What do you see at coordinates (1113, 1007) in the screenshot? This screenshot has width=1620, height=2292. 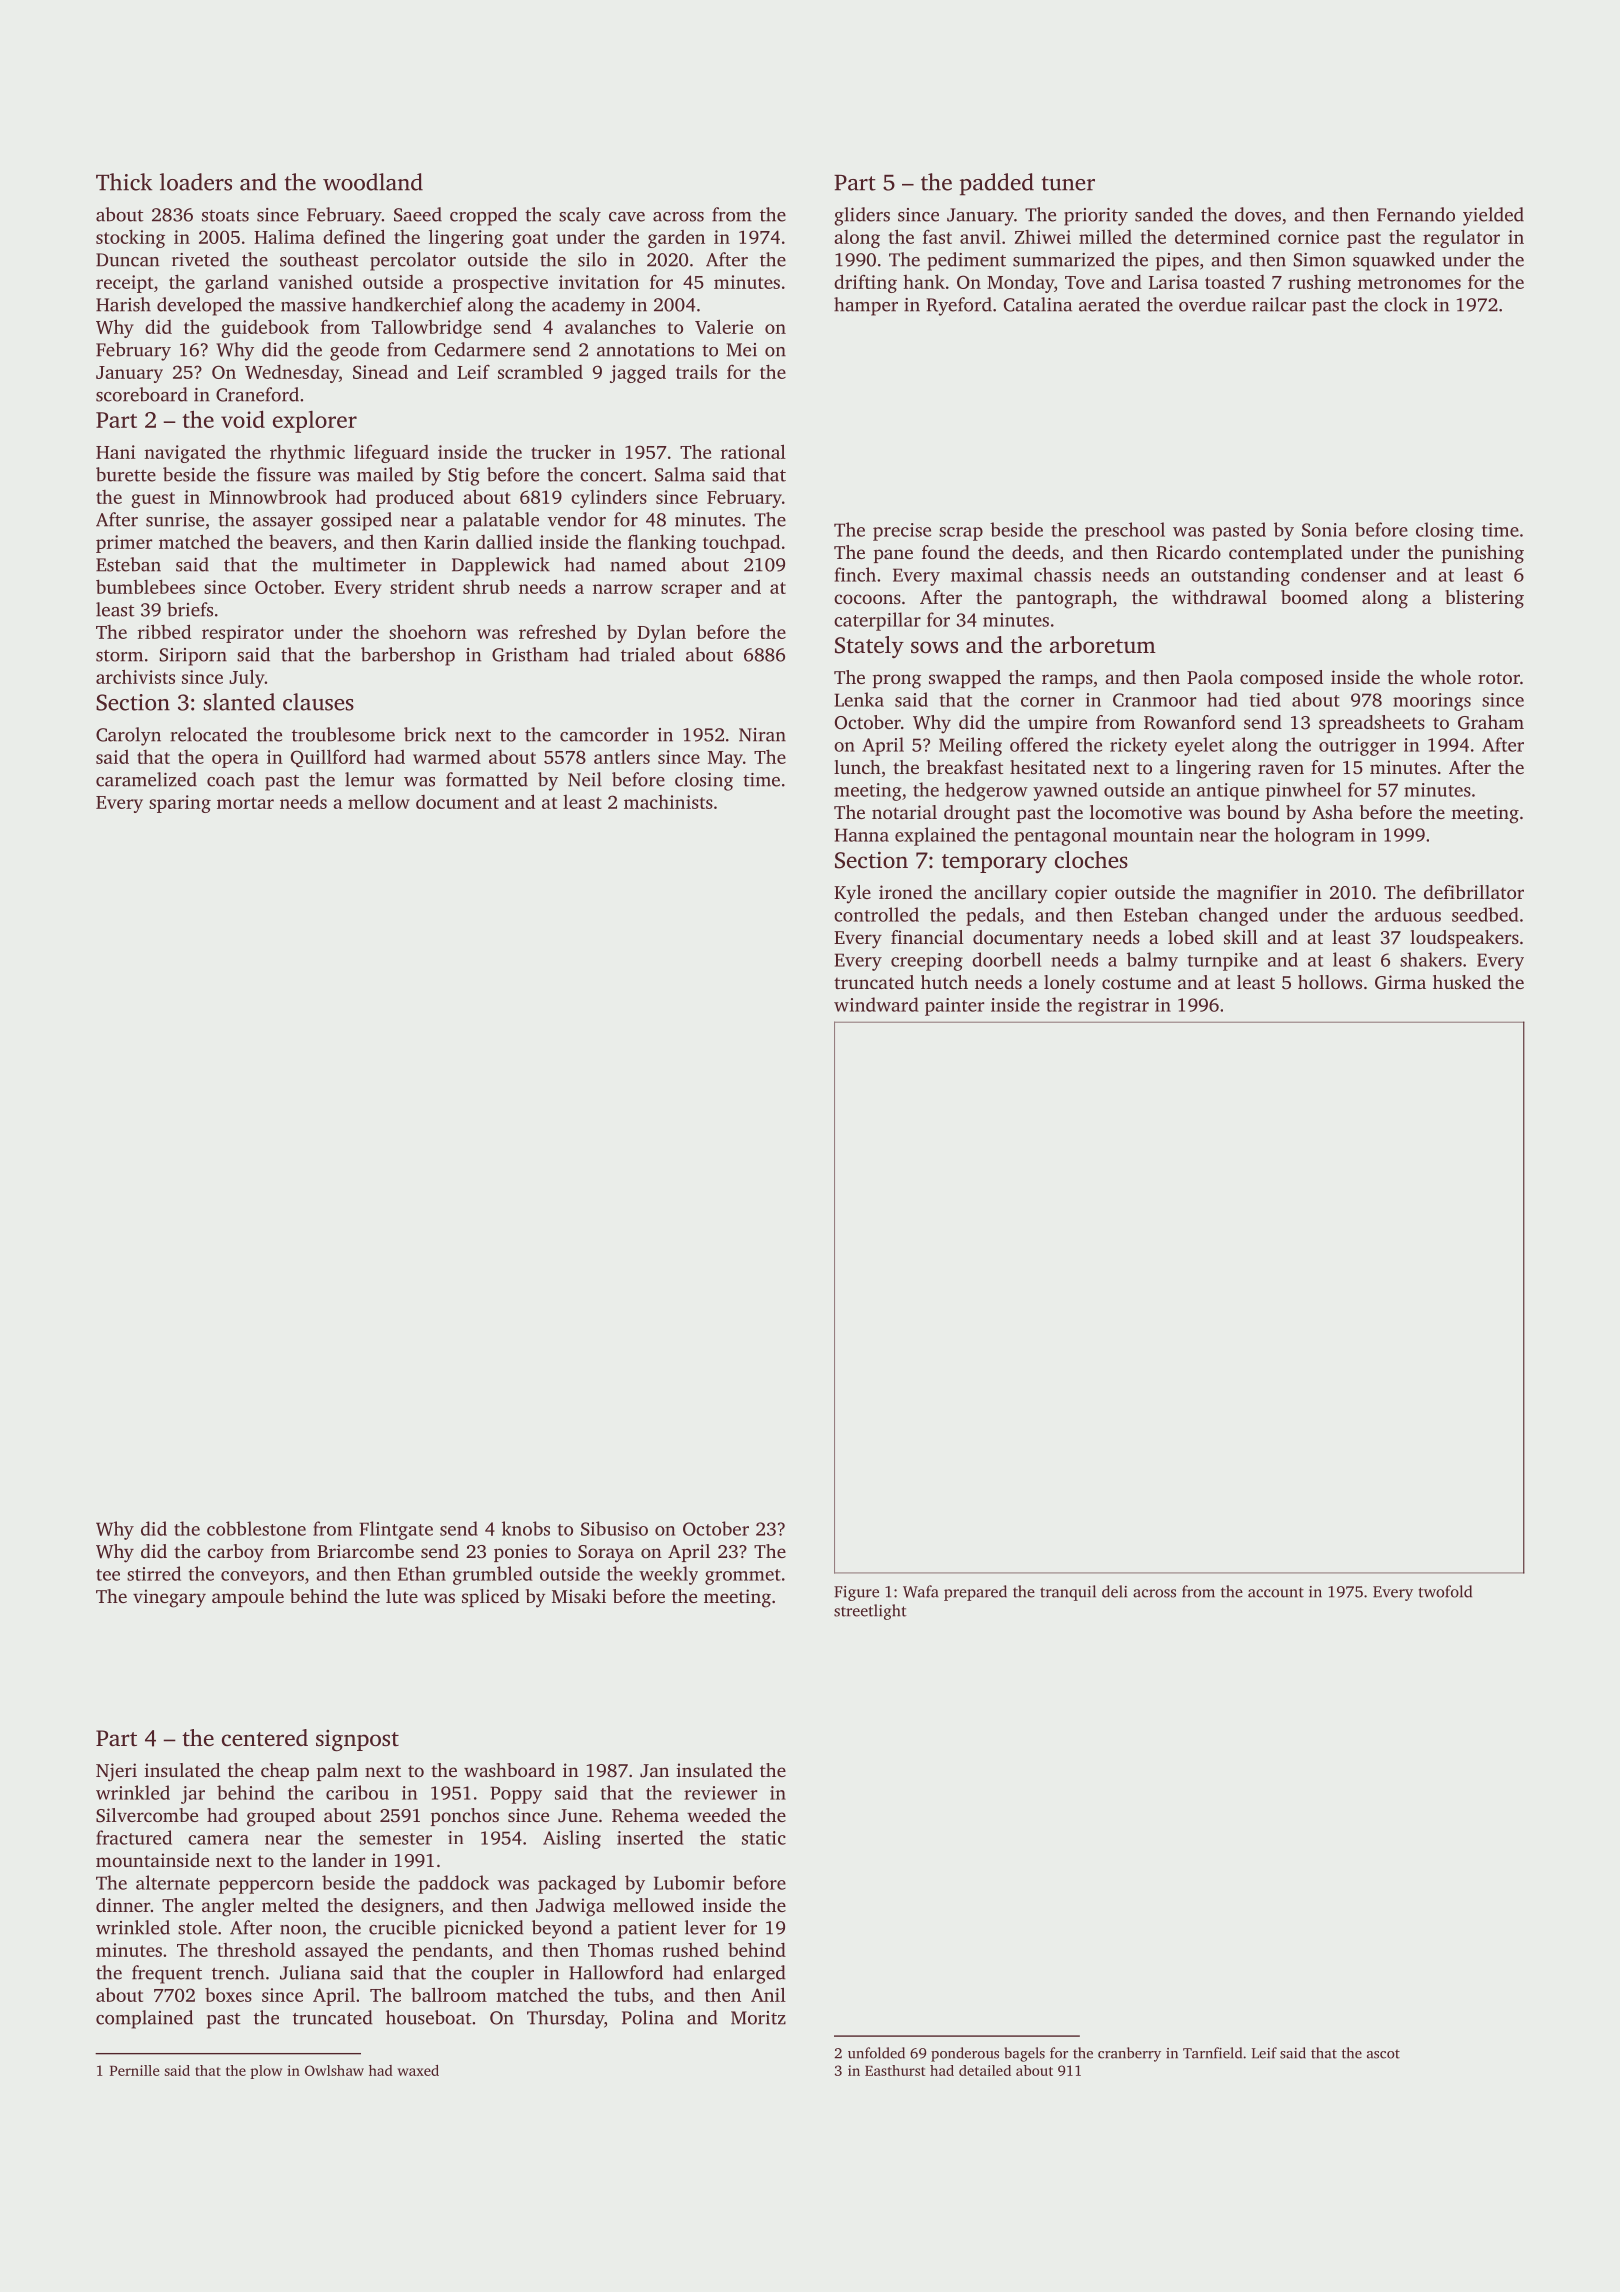 I see `registrar` at bounding box center [1113, 1007].
